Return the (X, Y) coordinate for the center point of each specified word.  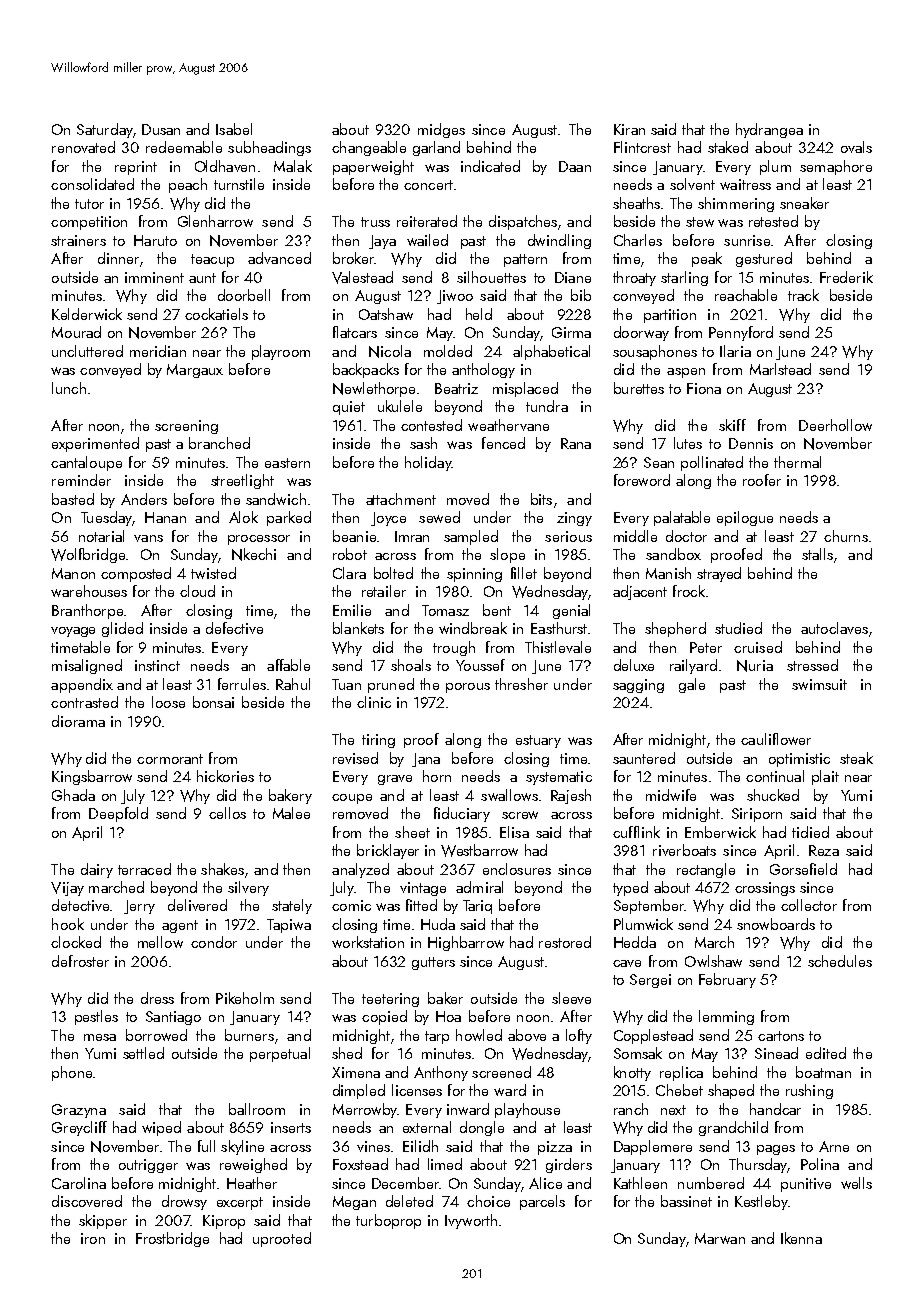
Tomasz (445, 610)
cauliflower (776, 739)
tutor (89, 204)
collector (809, 905)
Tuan (346, 684)
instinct (157, 665)
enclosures (517, 869)
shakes (222, 869)
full (206, 1146)
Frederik (846, 277)
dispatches (523, 222)
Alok (243, 517)
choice (488, 1201)
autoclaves (834, 628)
